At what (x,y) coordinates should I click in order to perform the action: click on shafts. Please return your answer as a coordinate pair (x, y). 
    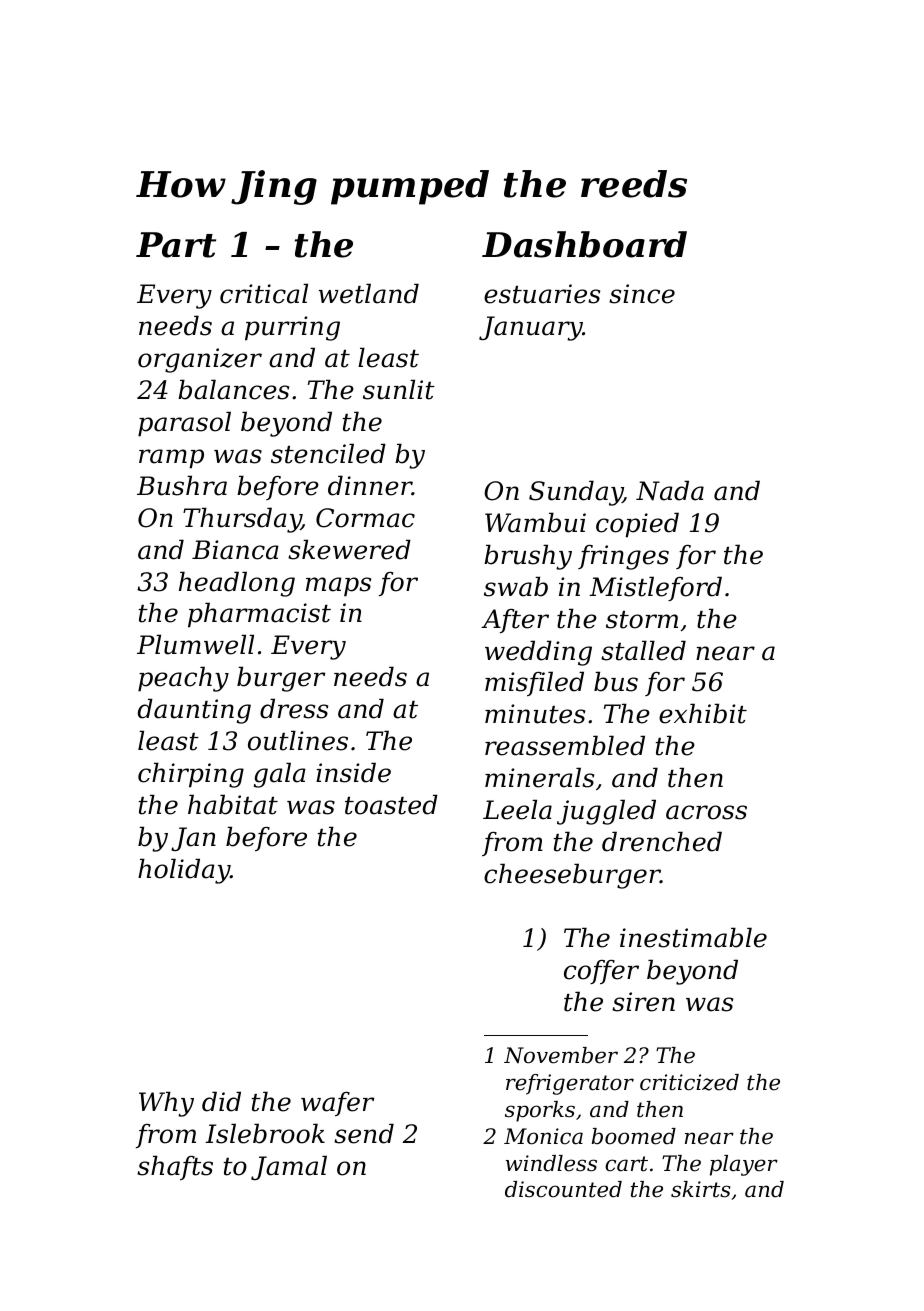
    Looking at the image, I should click on (175, 1167).
